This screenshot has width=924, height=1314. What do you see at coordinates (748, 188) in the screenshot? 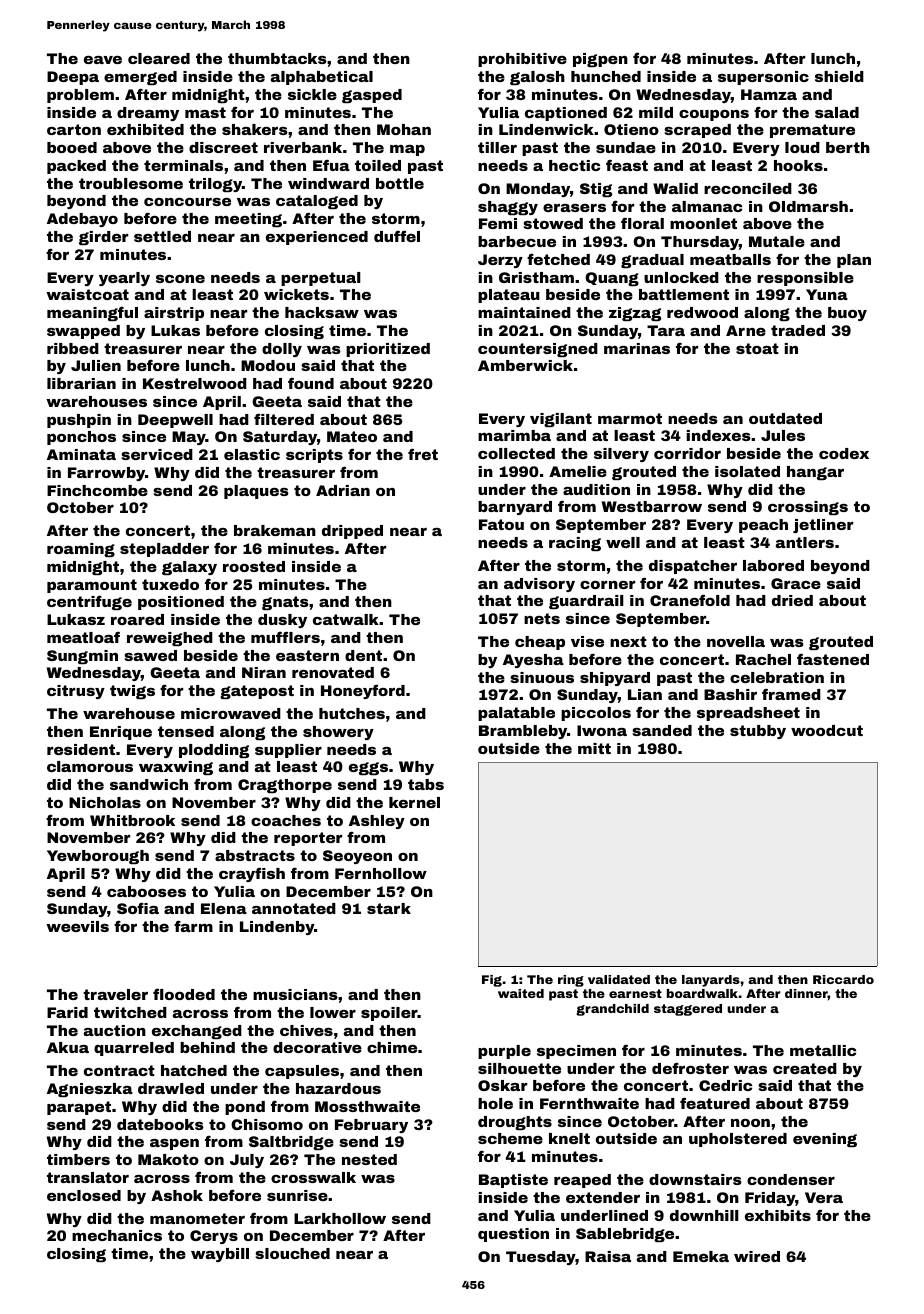
I see `reconciled` at bounding box center [748, 188].
